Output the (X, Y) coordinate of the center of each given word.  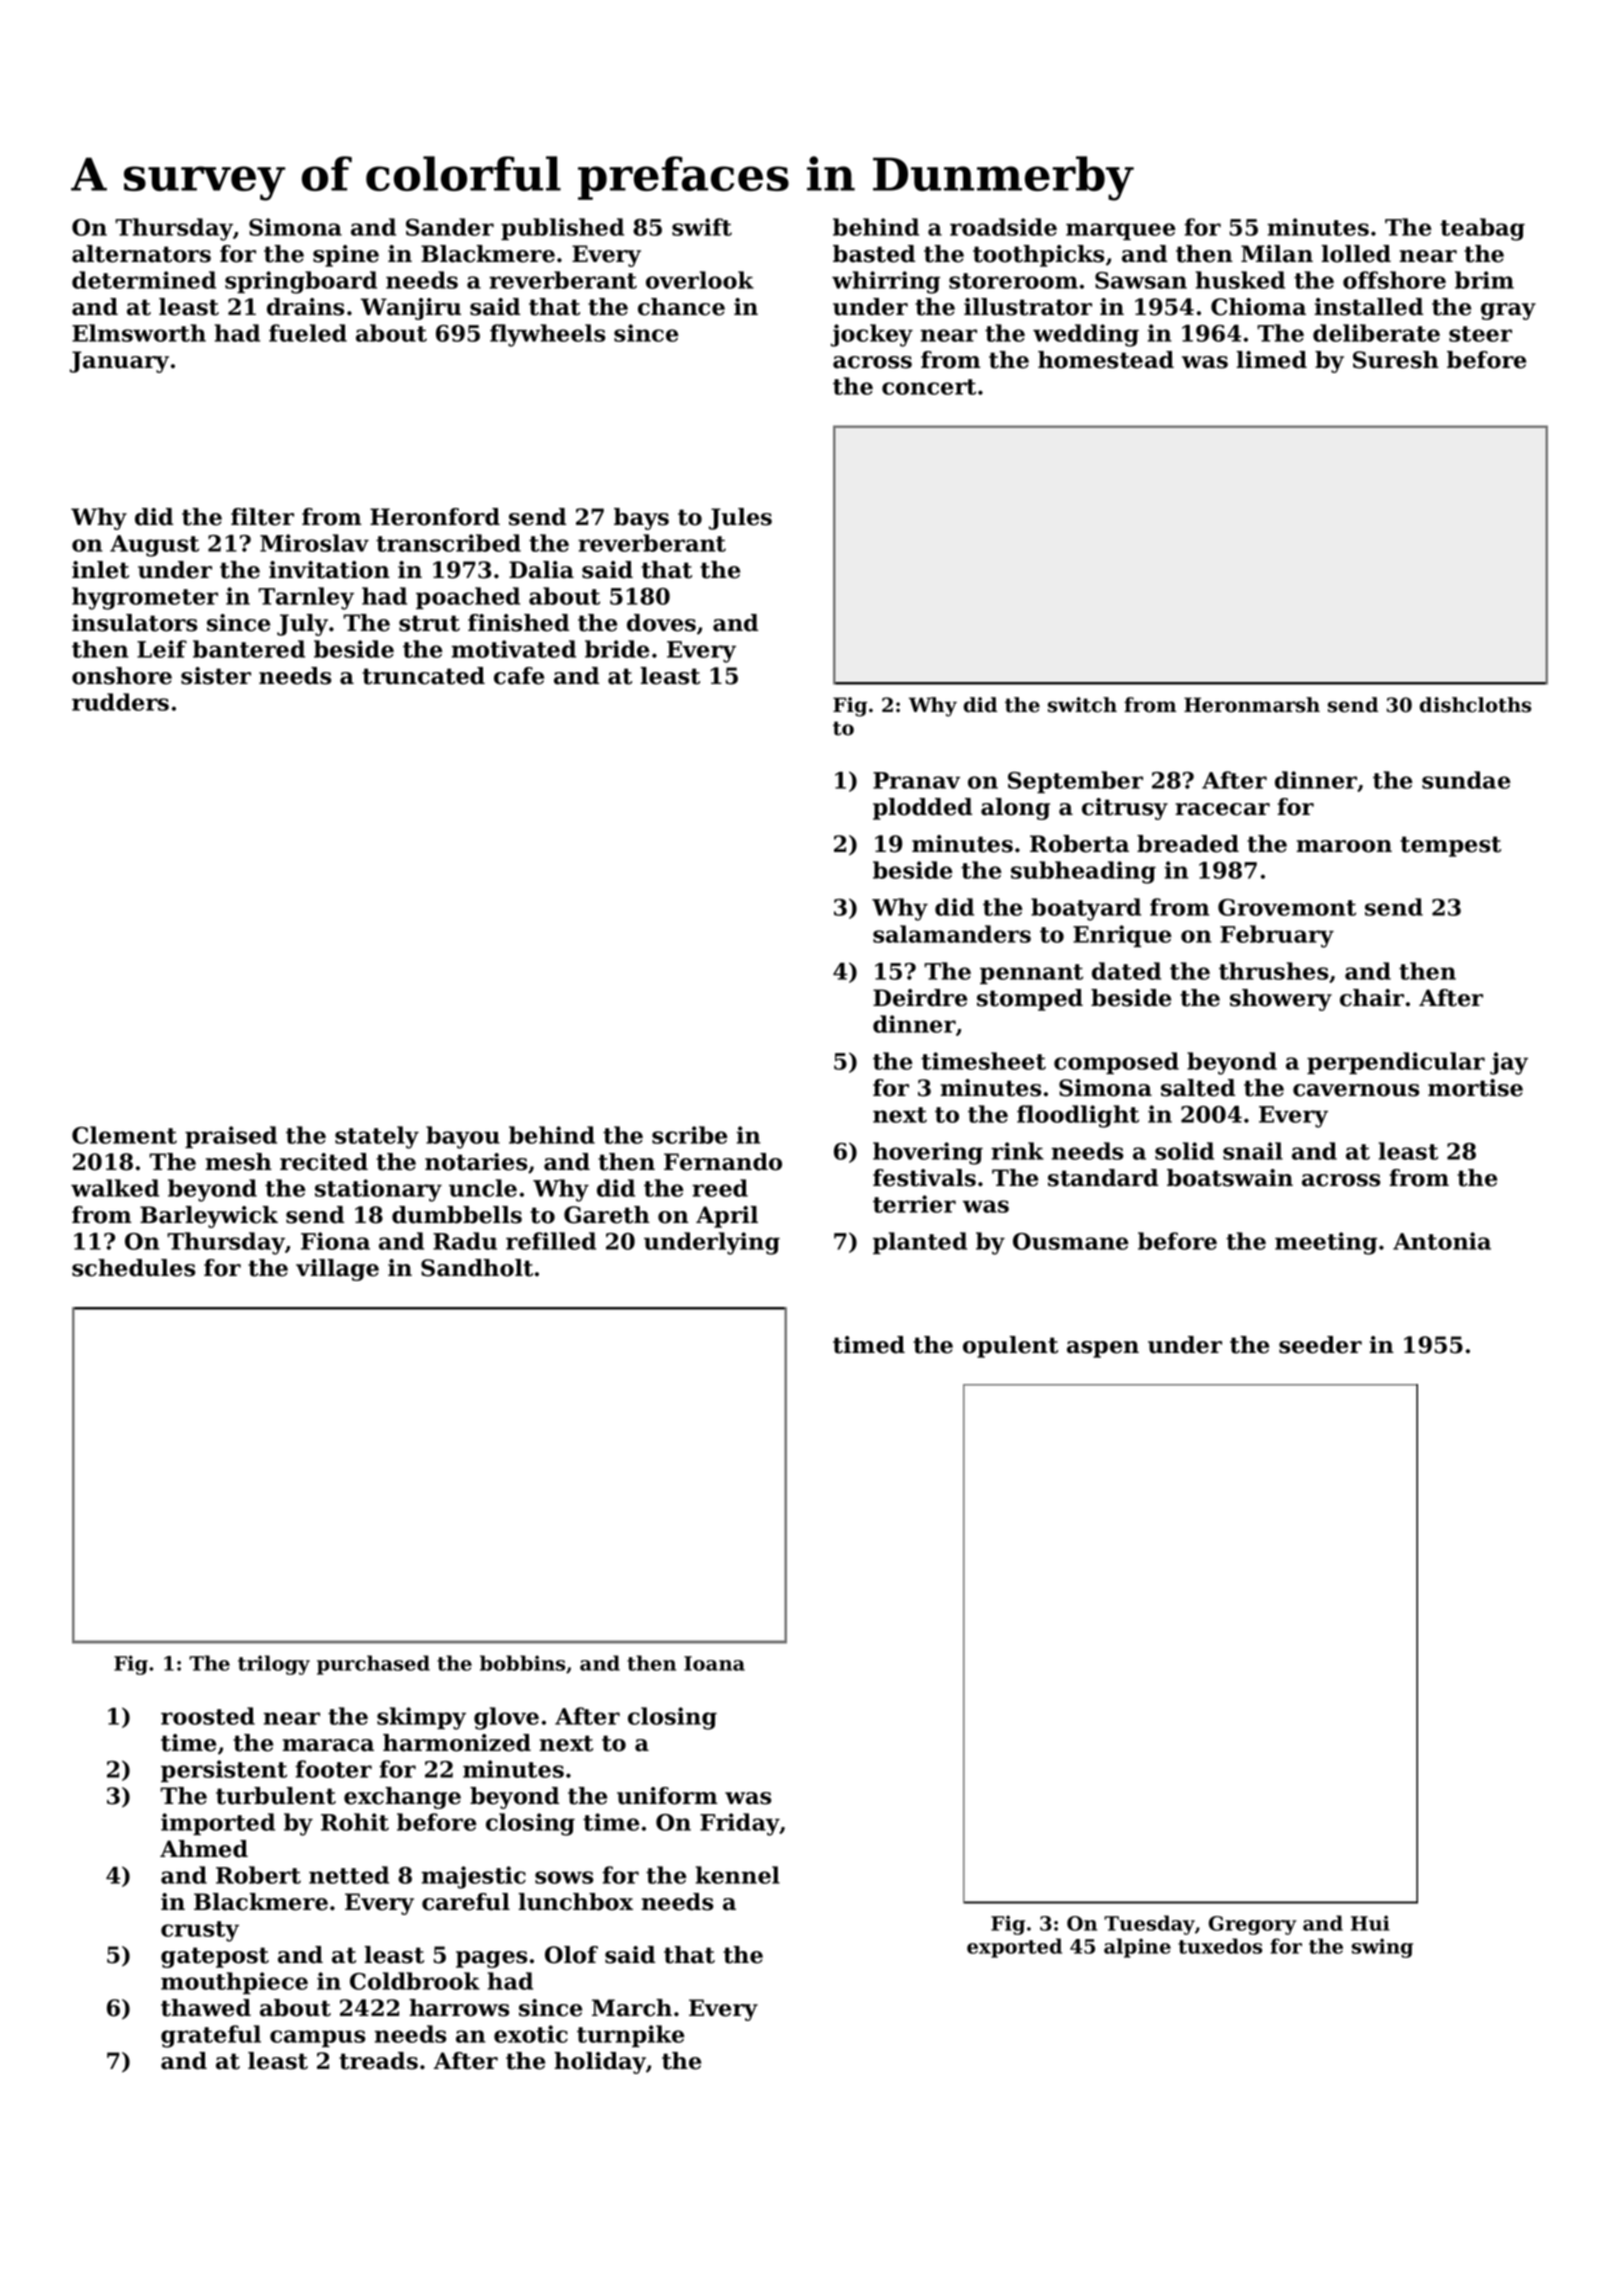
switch (1082, 705)
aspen (1103, 1349)
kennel (738, 1875)
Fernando (723, 1162)
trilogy (274, 1665)
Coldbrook (415, 1981)
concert (929, 387)
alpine (1137, 1948)
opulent (1010, 1347)
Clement (124, 1135)
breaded (1188, 844)
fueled (308, 333)
